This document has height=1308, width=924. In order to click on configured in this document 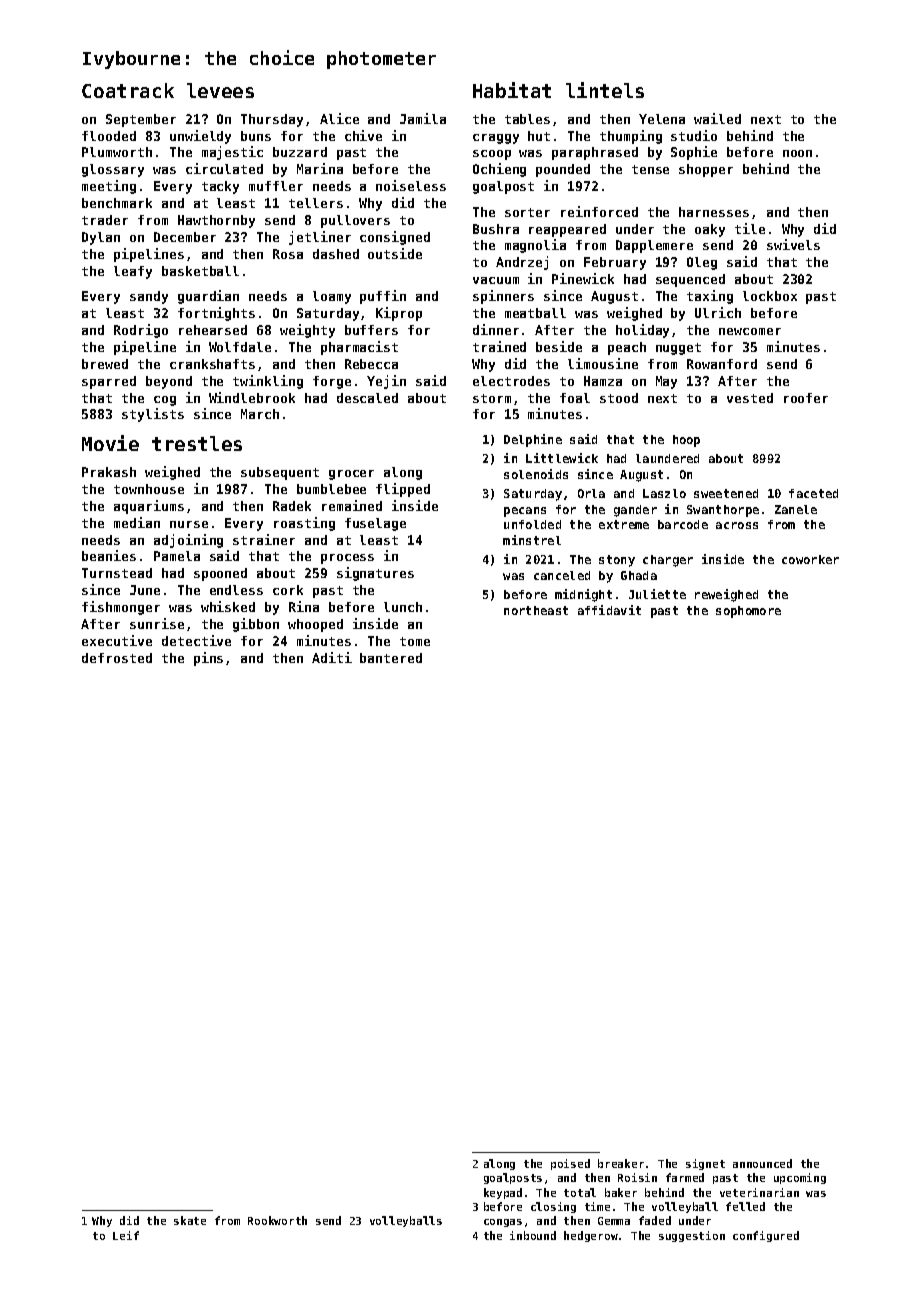, I will do `click(766, 1236)`.
